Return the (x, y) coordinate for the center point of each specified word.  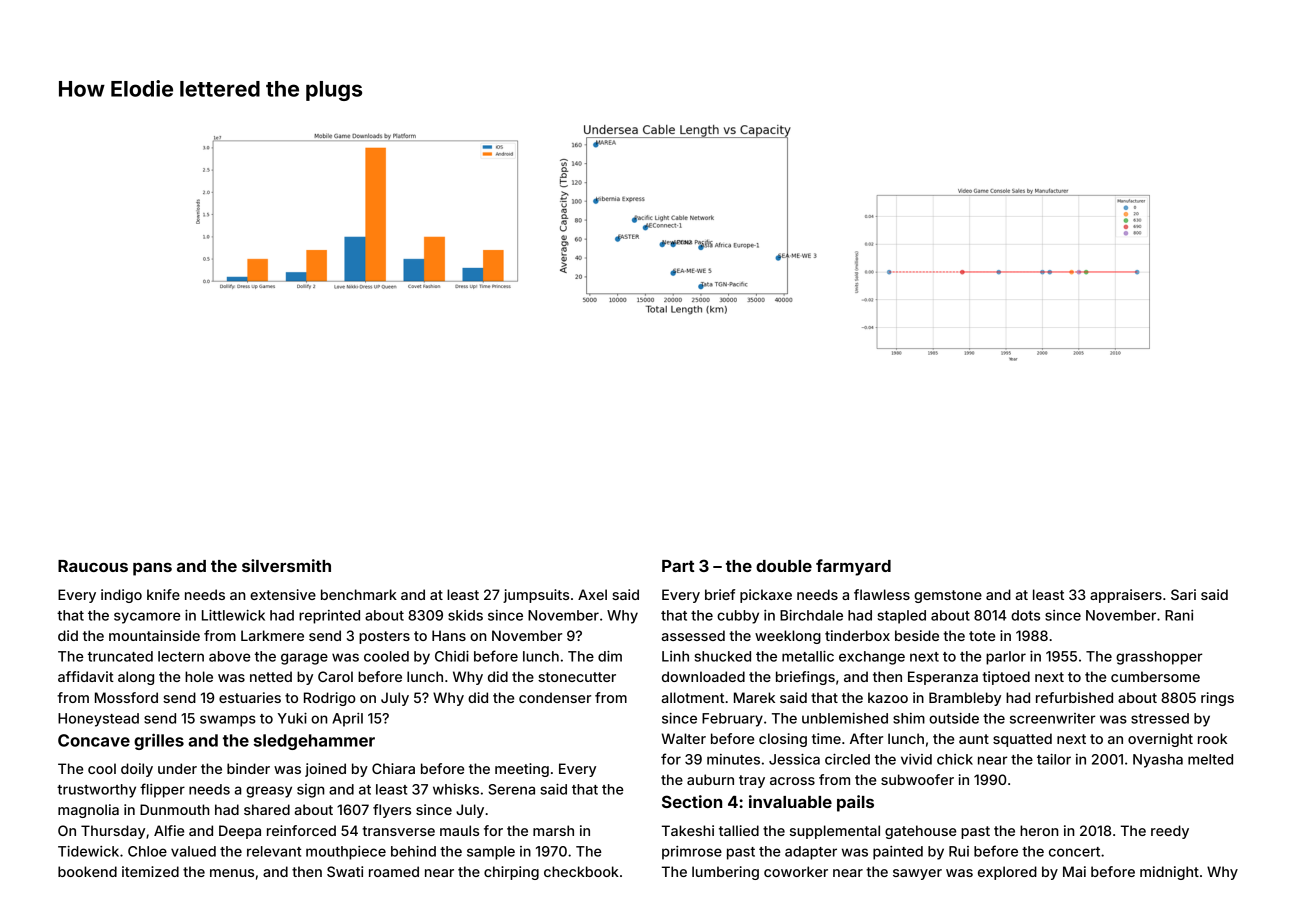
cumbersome (1155, 676)
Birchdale (811, 615)
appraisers (1126, 596)
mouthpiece (346, 853)
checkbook (581, 871)
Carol (335, 676)
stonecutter (577, 677)
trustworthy (96, 791)
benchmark (359, 594)
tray (752, 781)
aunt (974, 739)
